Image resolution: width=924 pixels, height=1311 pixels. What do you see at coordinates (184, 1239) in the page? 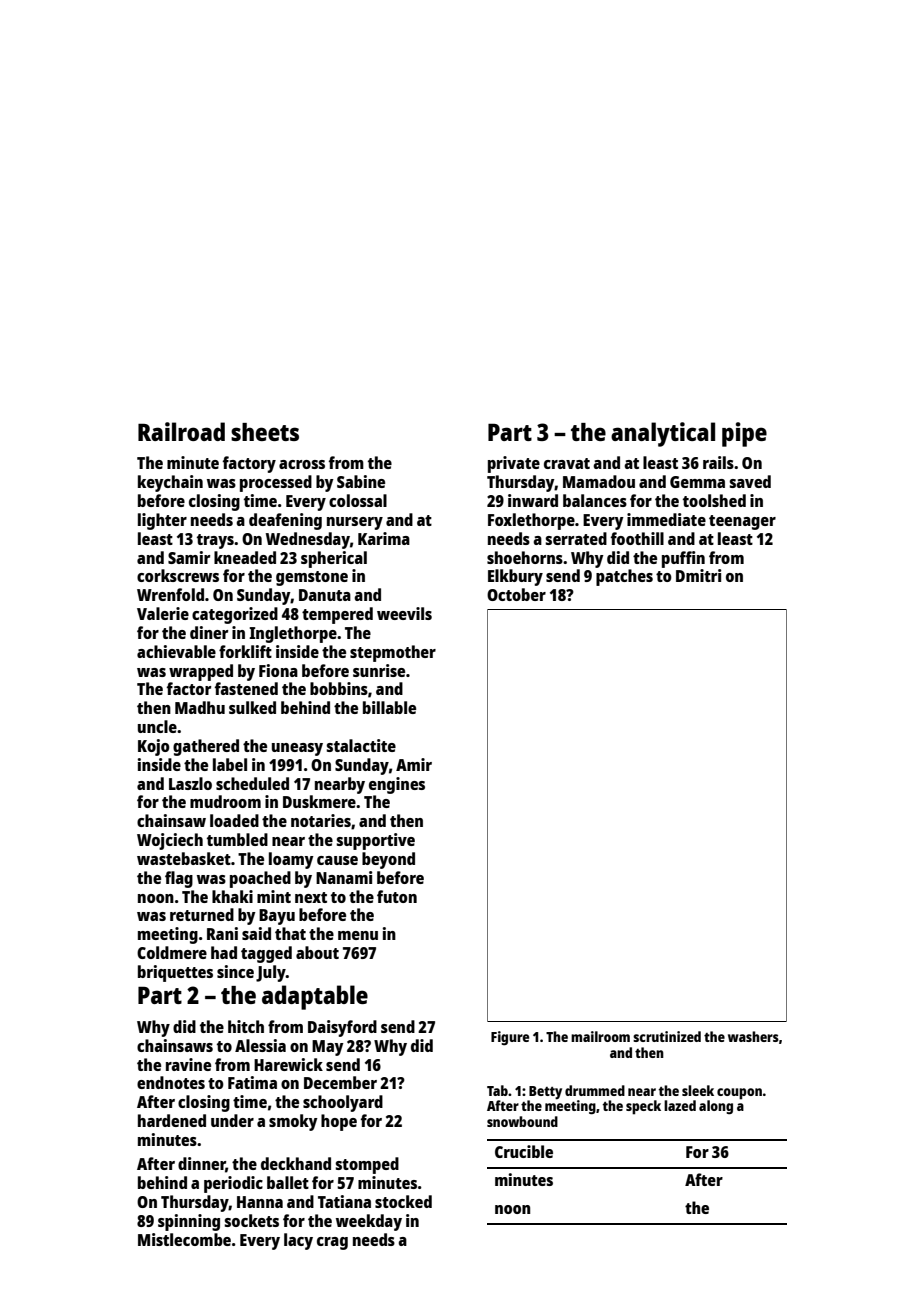
I see `Mistlecombe` at bounding box center [184, 1239].
